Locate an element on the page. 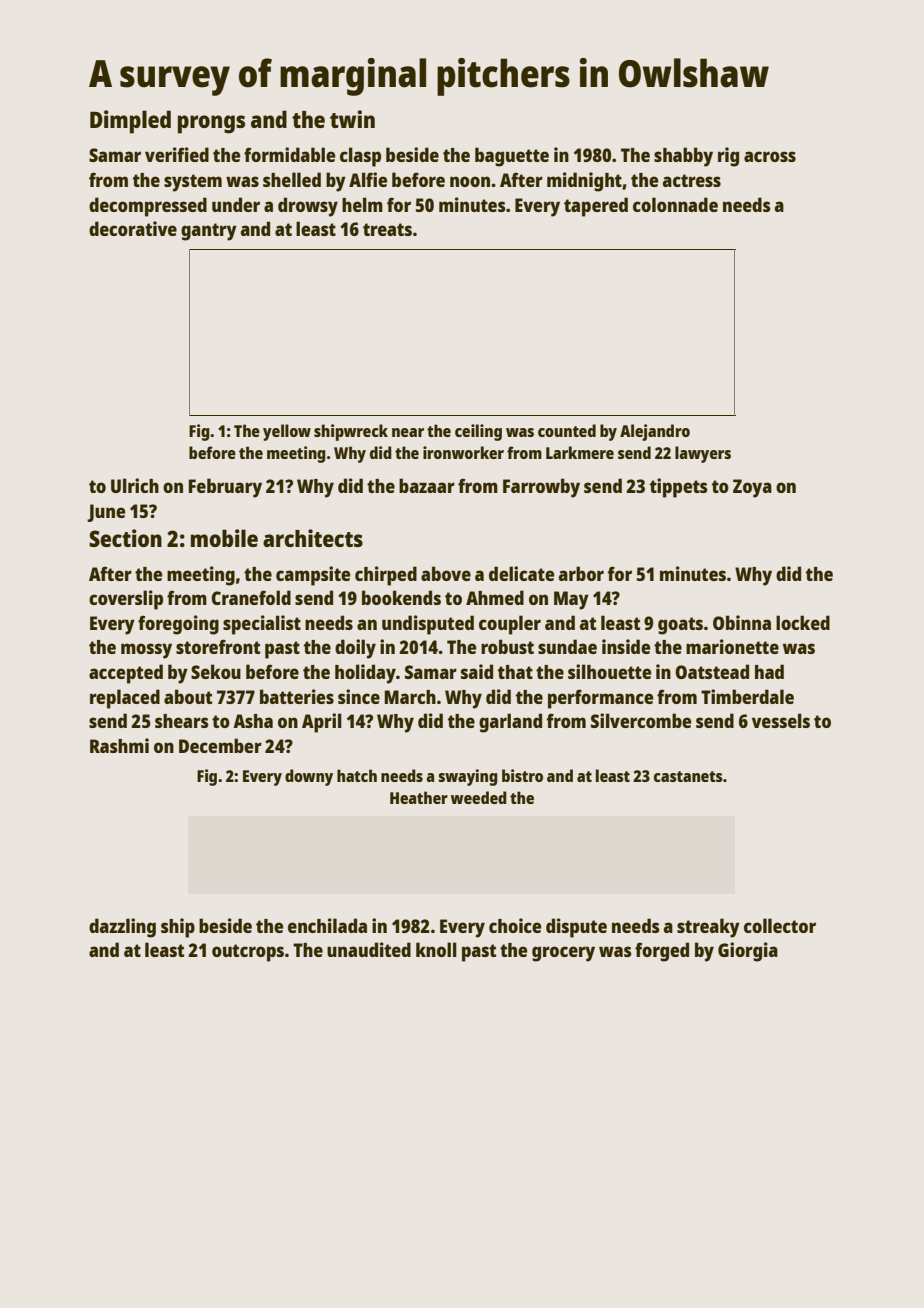 The width and height of the page is (924, 1308). arbor is located at coordinates (581, 573).
